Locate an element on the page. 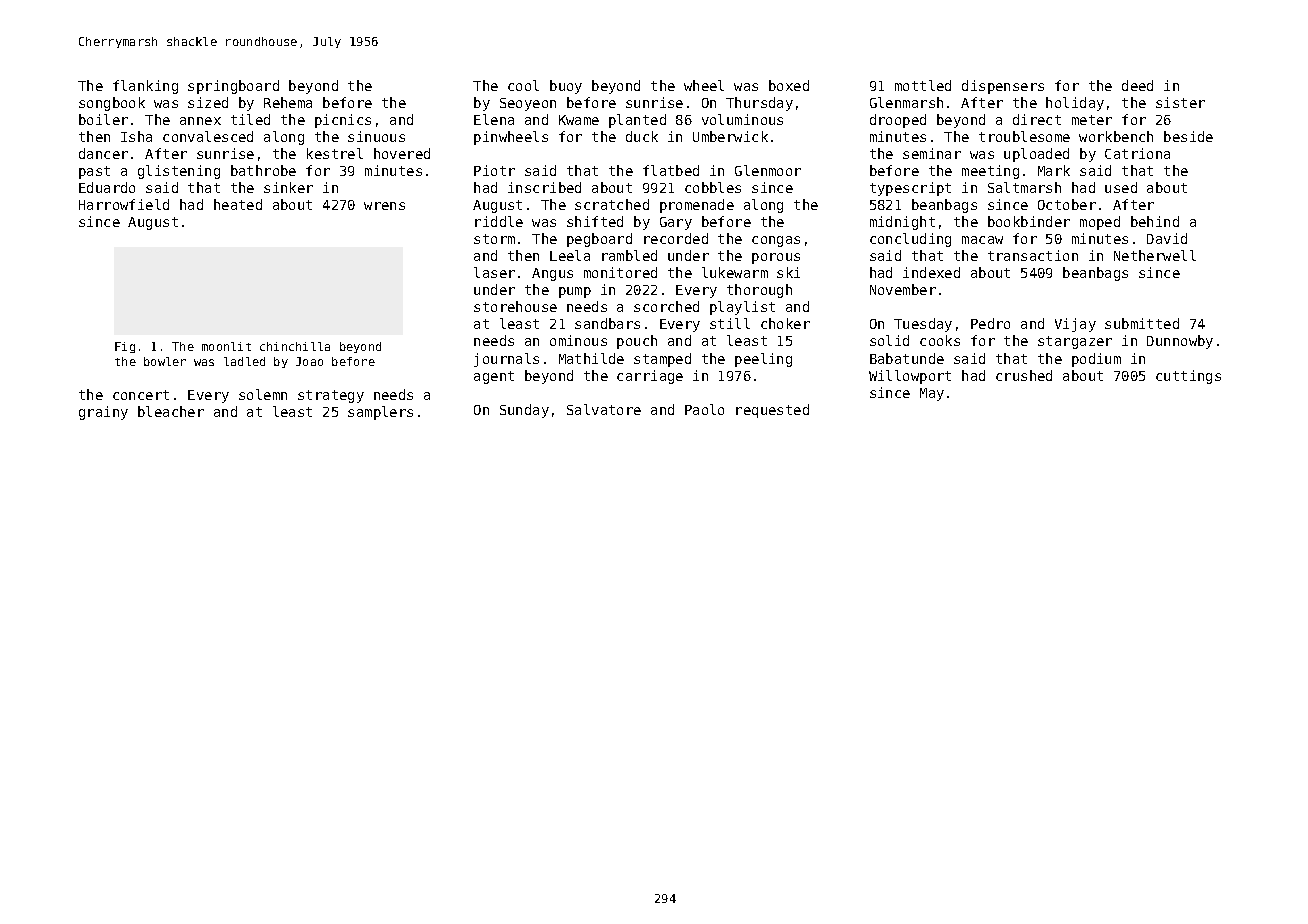 The width and height of the image is (1308, 924). deed is located at coordinates (1137, 85).
